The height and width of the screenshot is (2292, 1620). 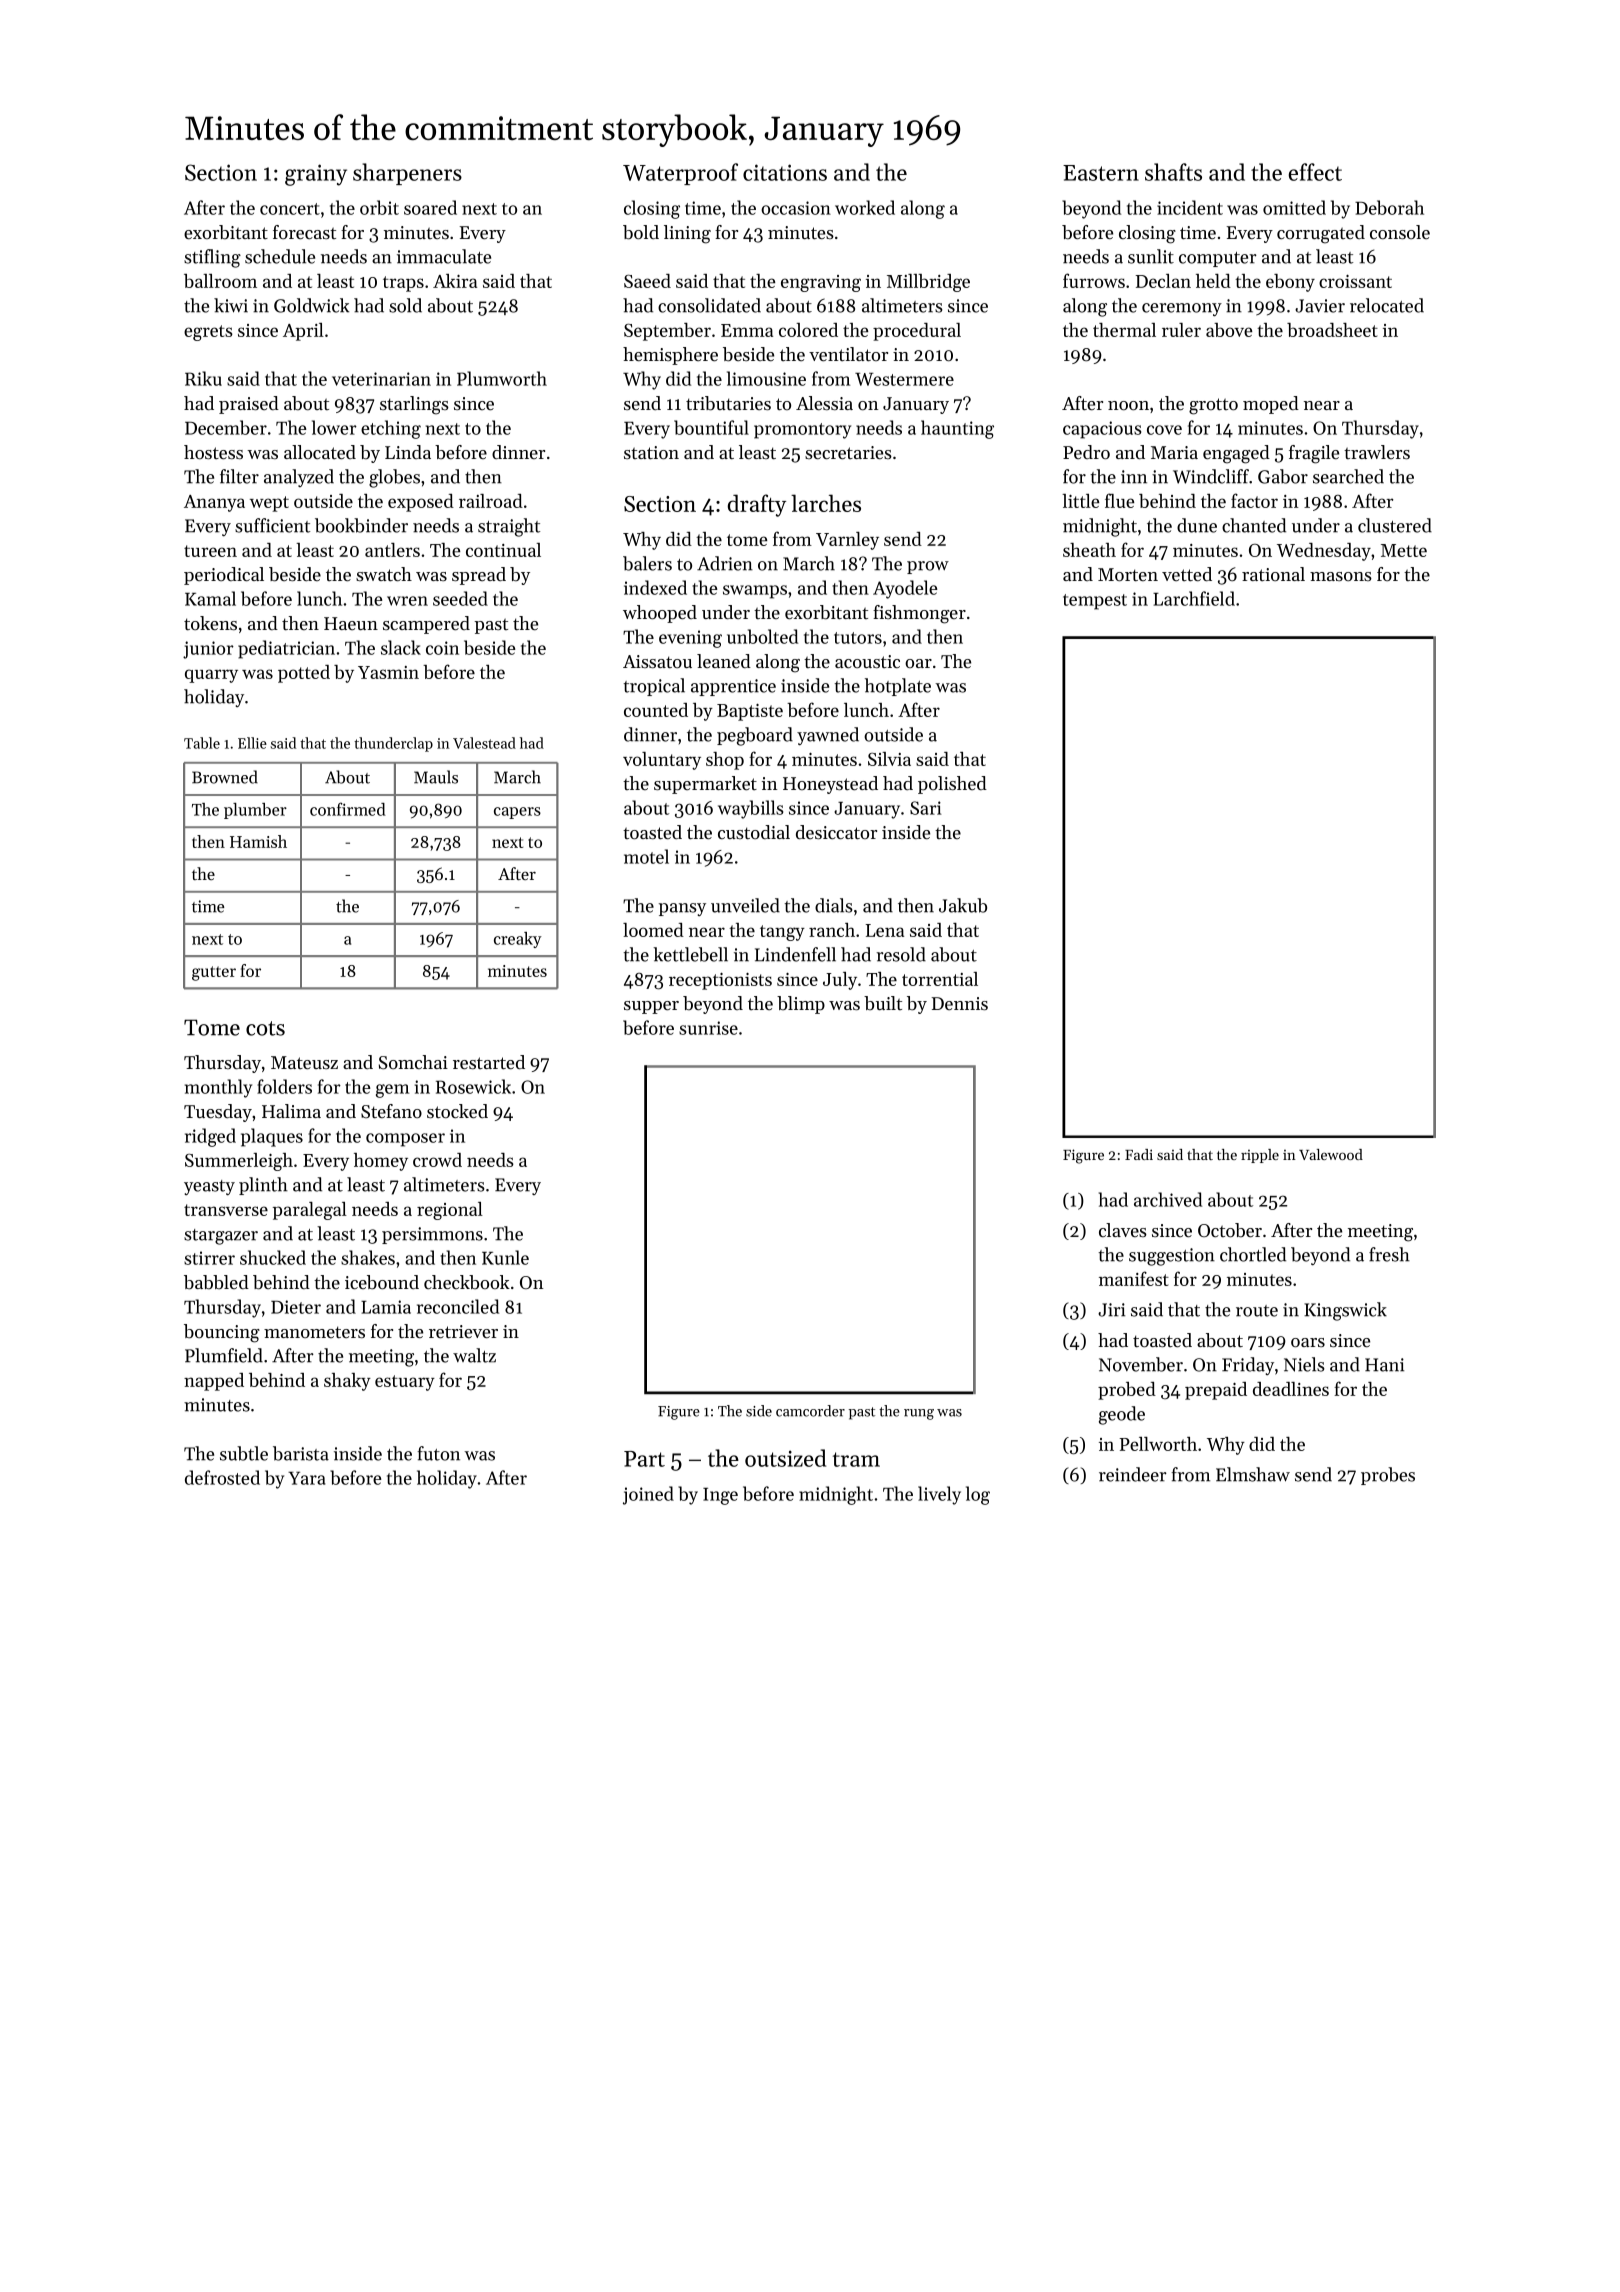 I want to click on Deborah, so click(x=1389, y=207).
